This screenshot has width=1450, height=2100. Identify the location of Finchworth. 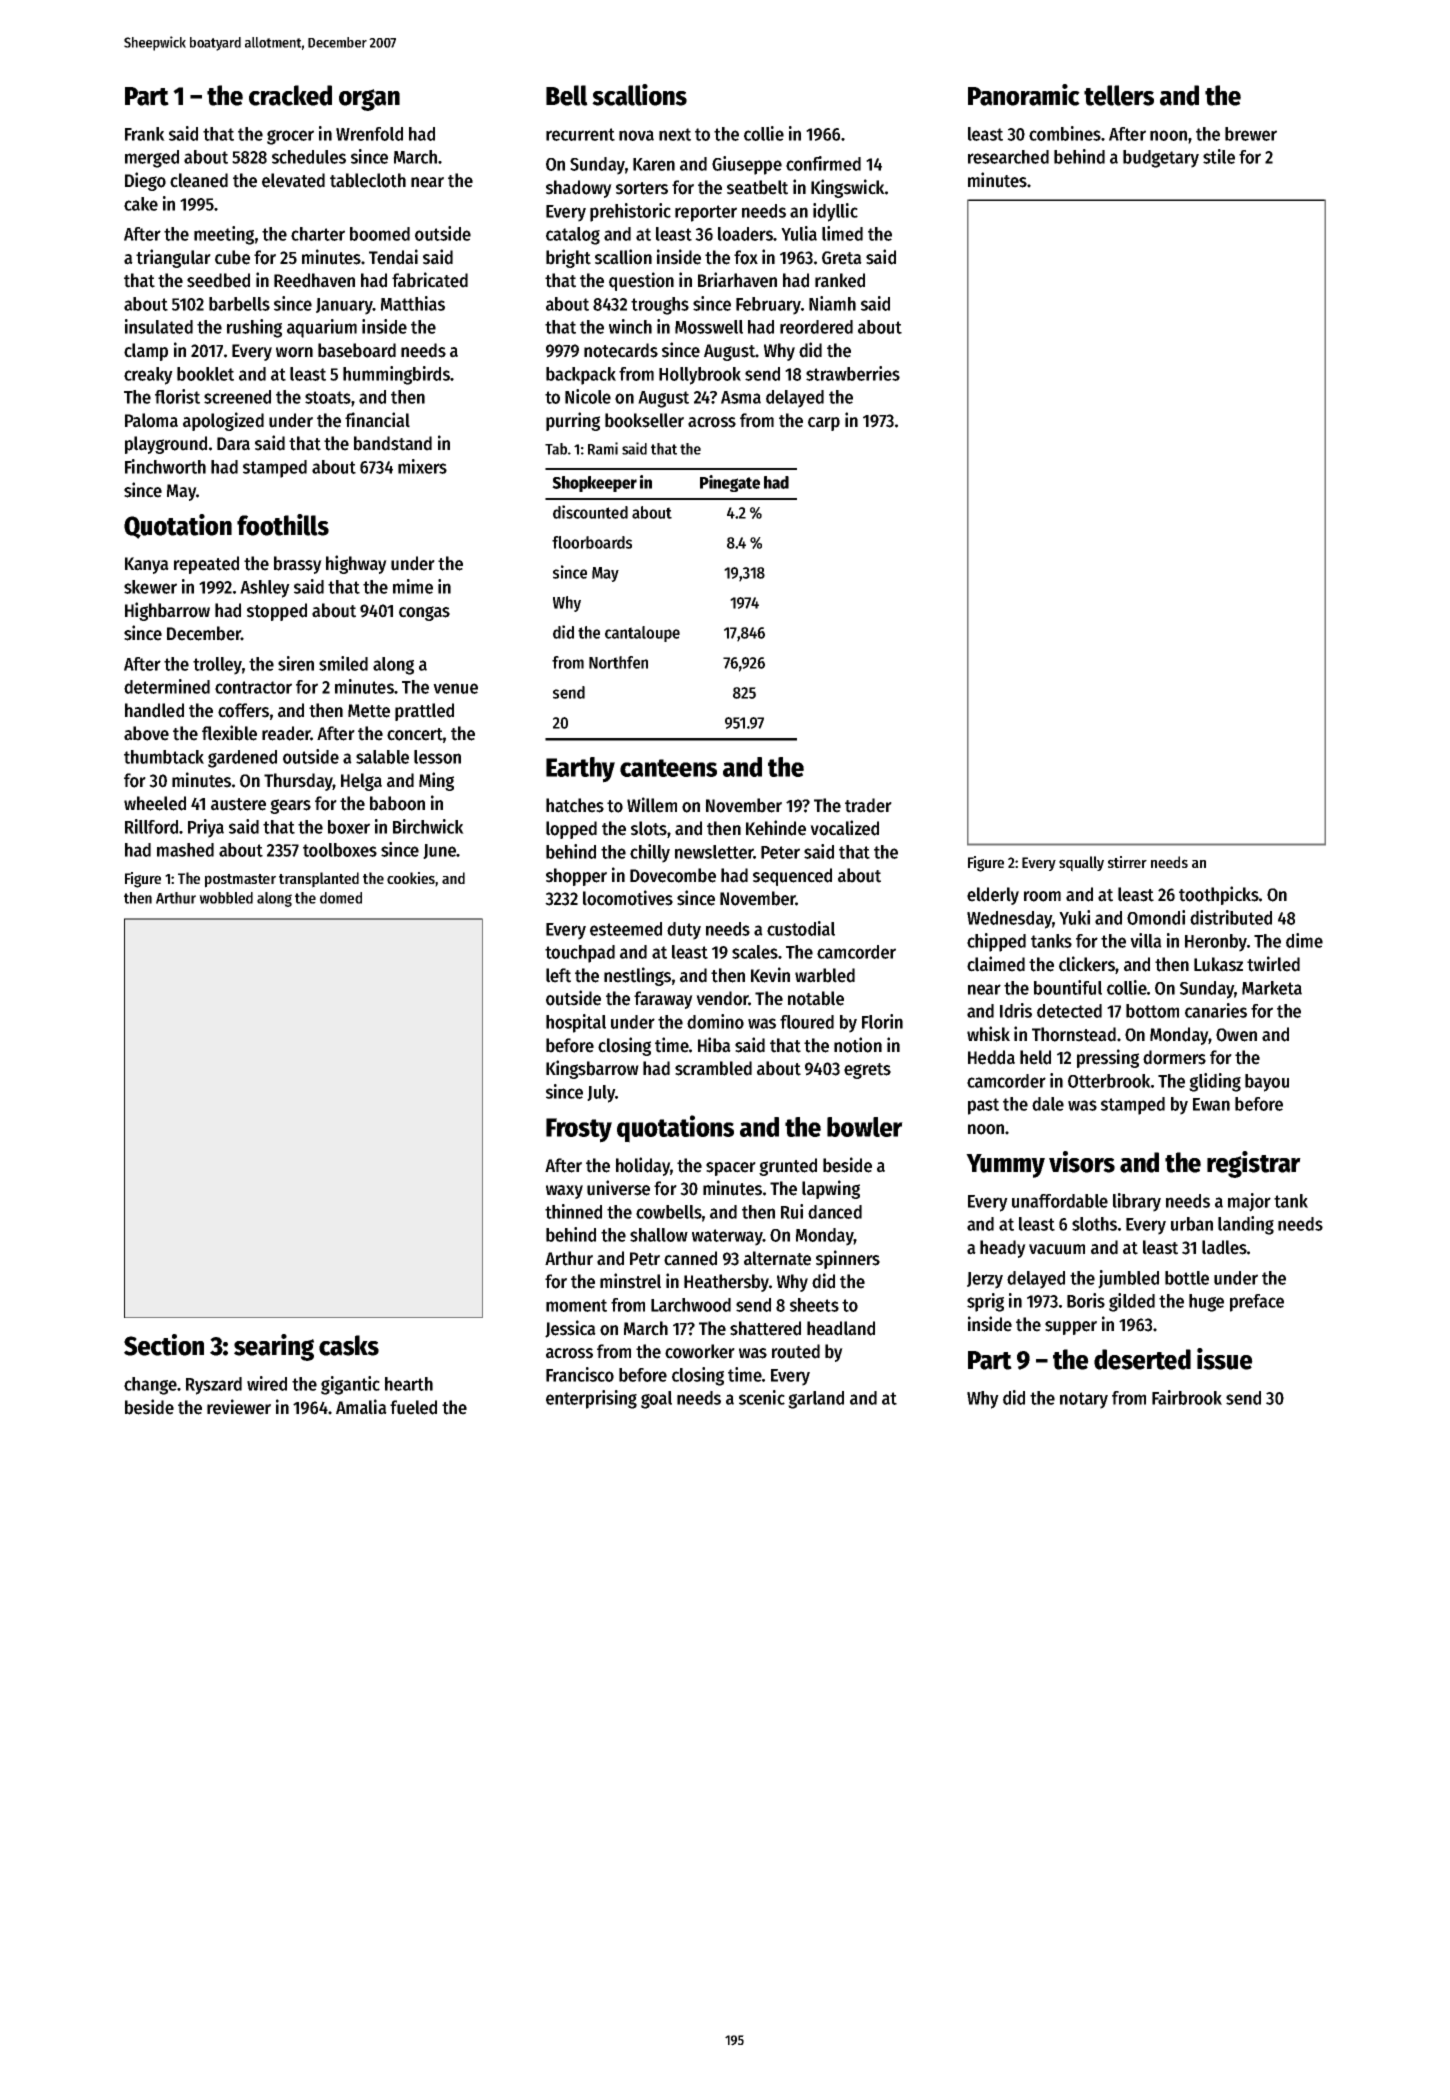
(165, 466).
